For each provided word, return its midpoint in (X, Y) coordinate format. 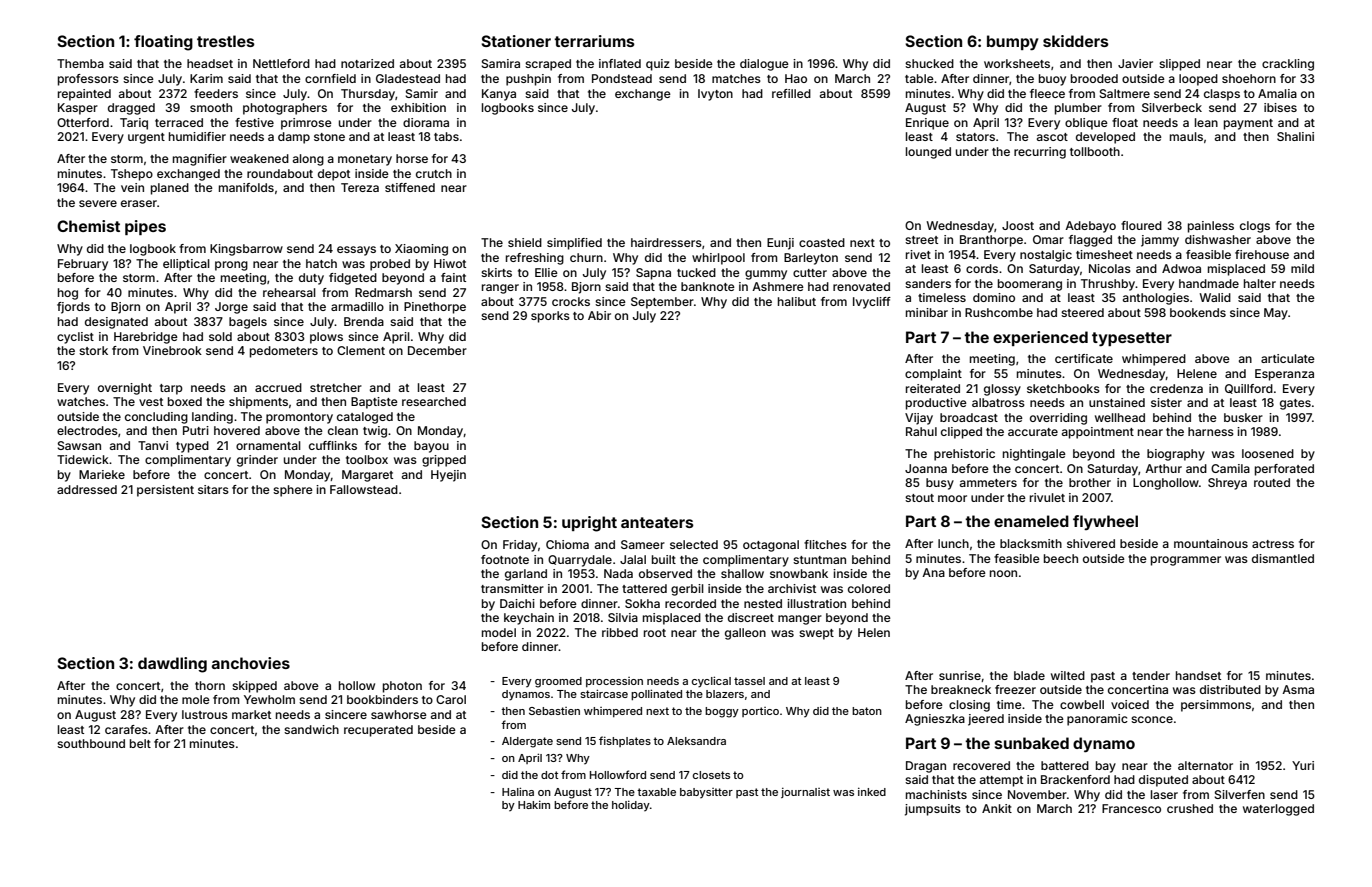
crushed (1190, 808)
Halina (518, 791)
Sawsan (79, 445)
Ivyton (715, 95)
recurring (1040, 153)
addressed (87, 489)
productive (936, 404)
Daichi (517, 603)
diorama (426, 122)
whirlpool (718, 259)
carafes (126, 729)
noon (1003, 573)
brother (1090, 482)
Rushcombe (999, 312)
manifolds (246, 187)
